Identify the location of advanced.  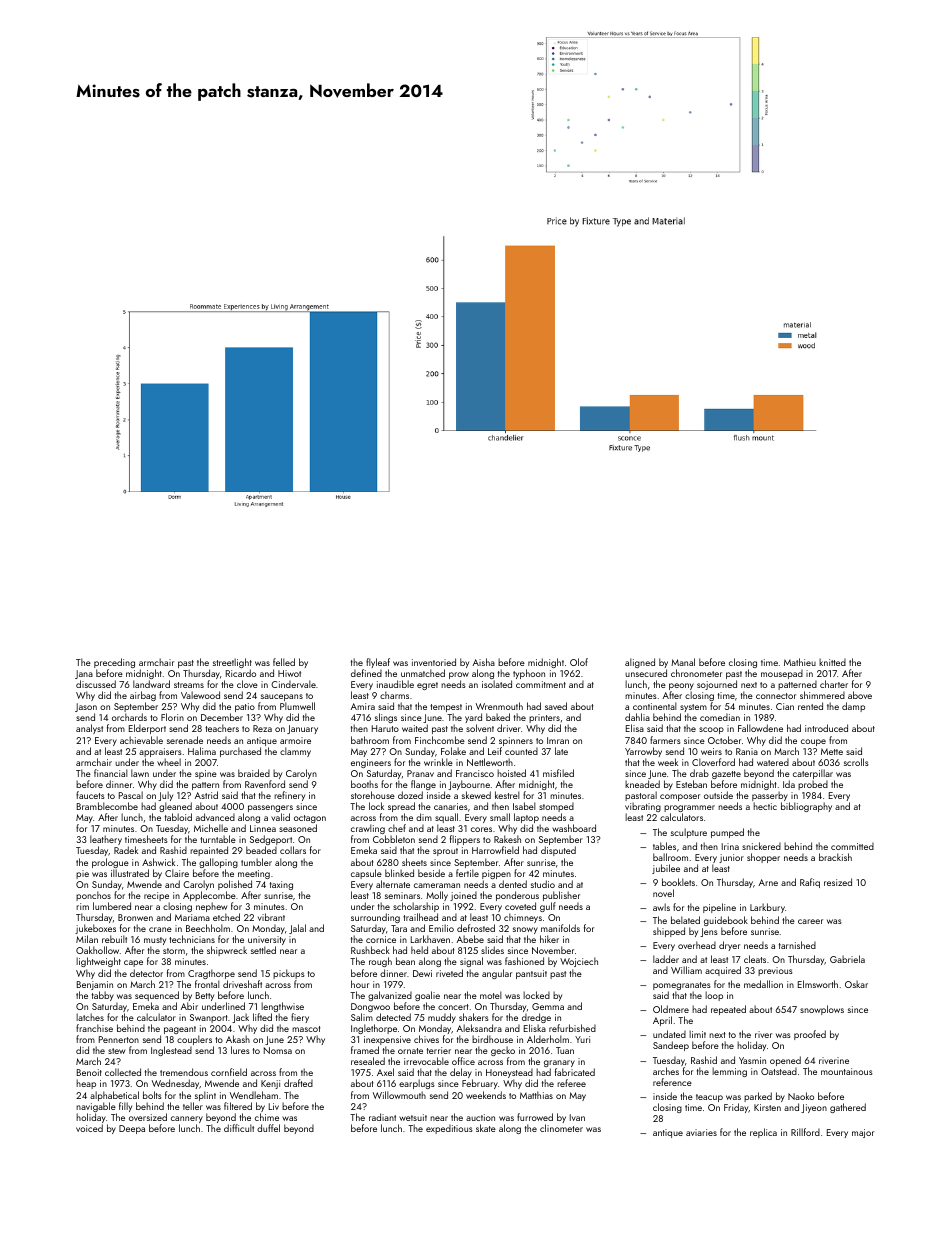
(215, 817).
